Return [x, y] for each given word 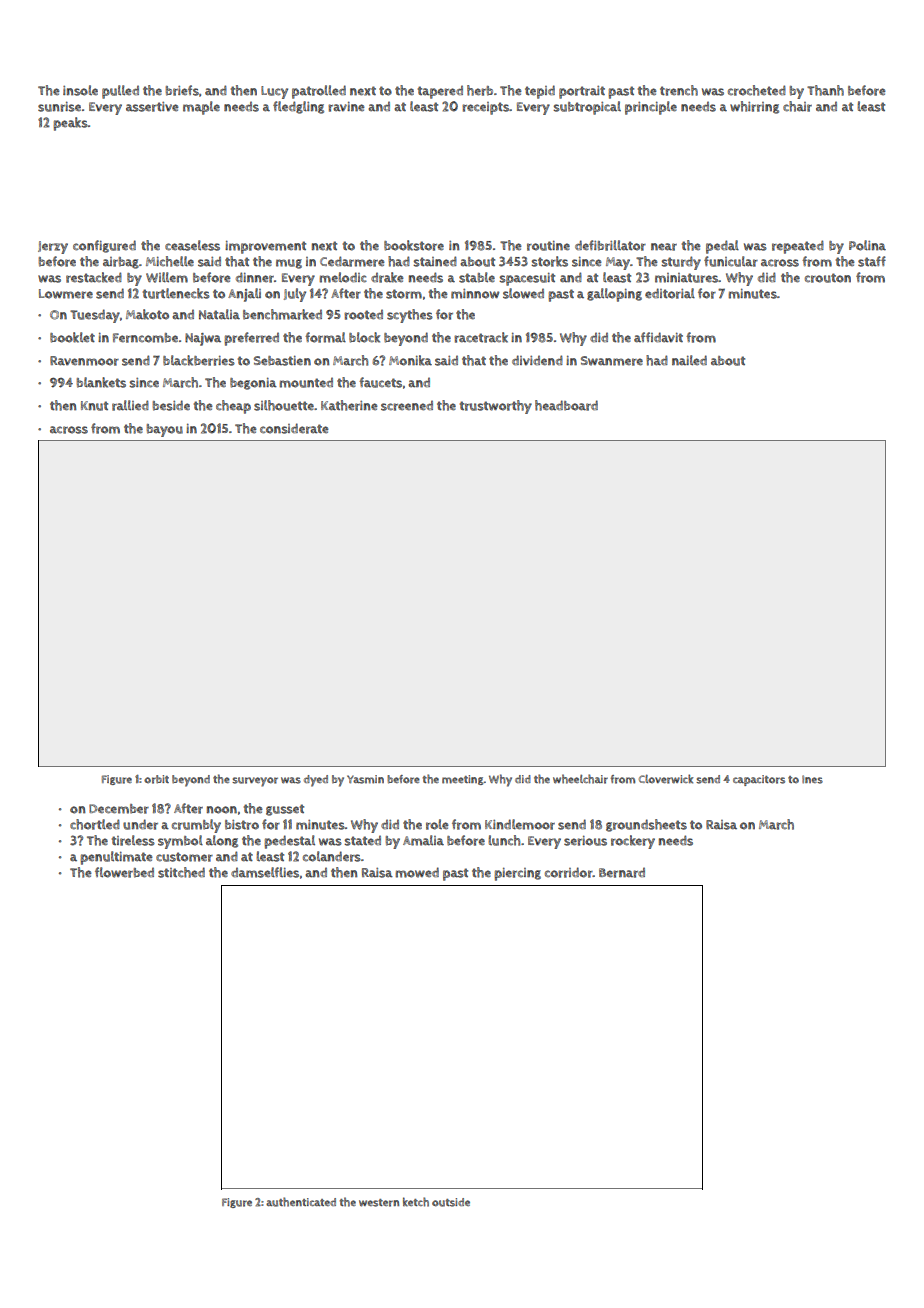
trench [679, 90]
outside [451, 1202]
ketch [416, 1202]
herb [480, 90]
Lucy [274, 92]
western [379, 1203]
